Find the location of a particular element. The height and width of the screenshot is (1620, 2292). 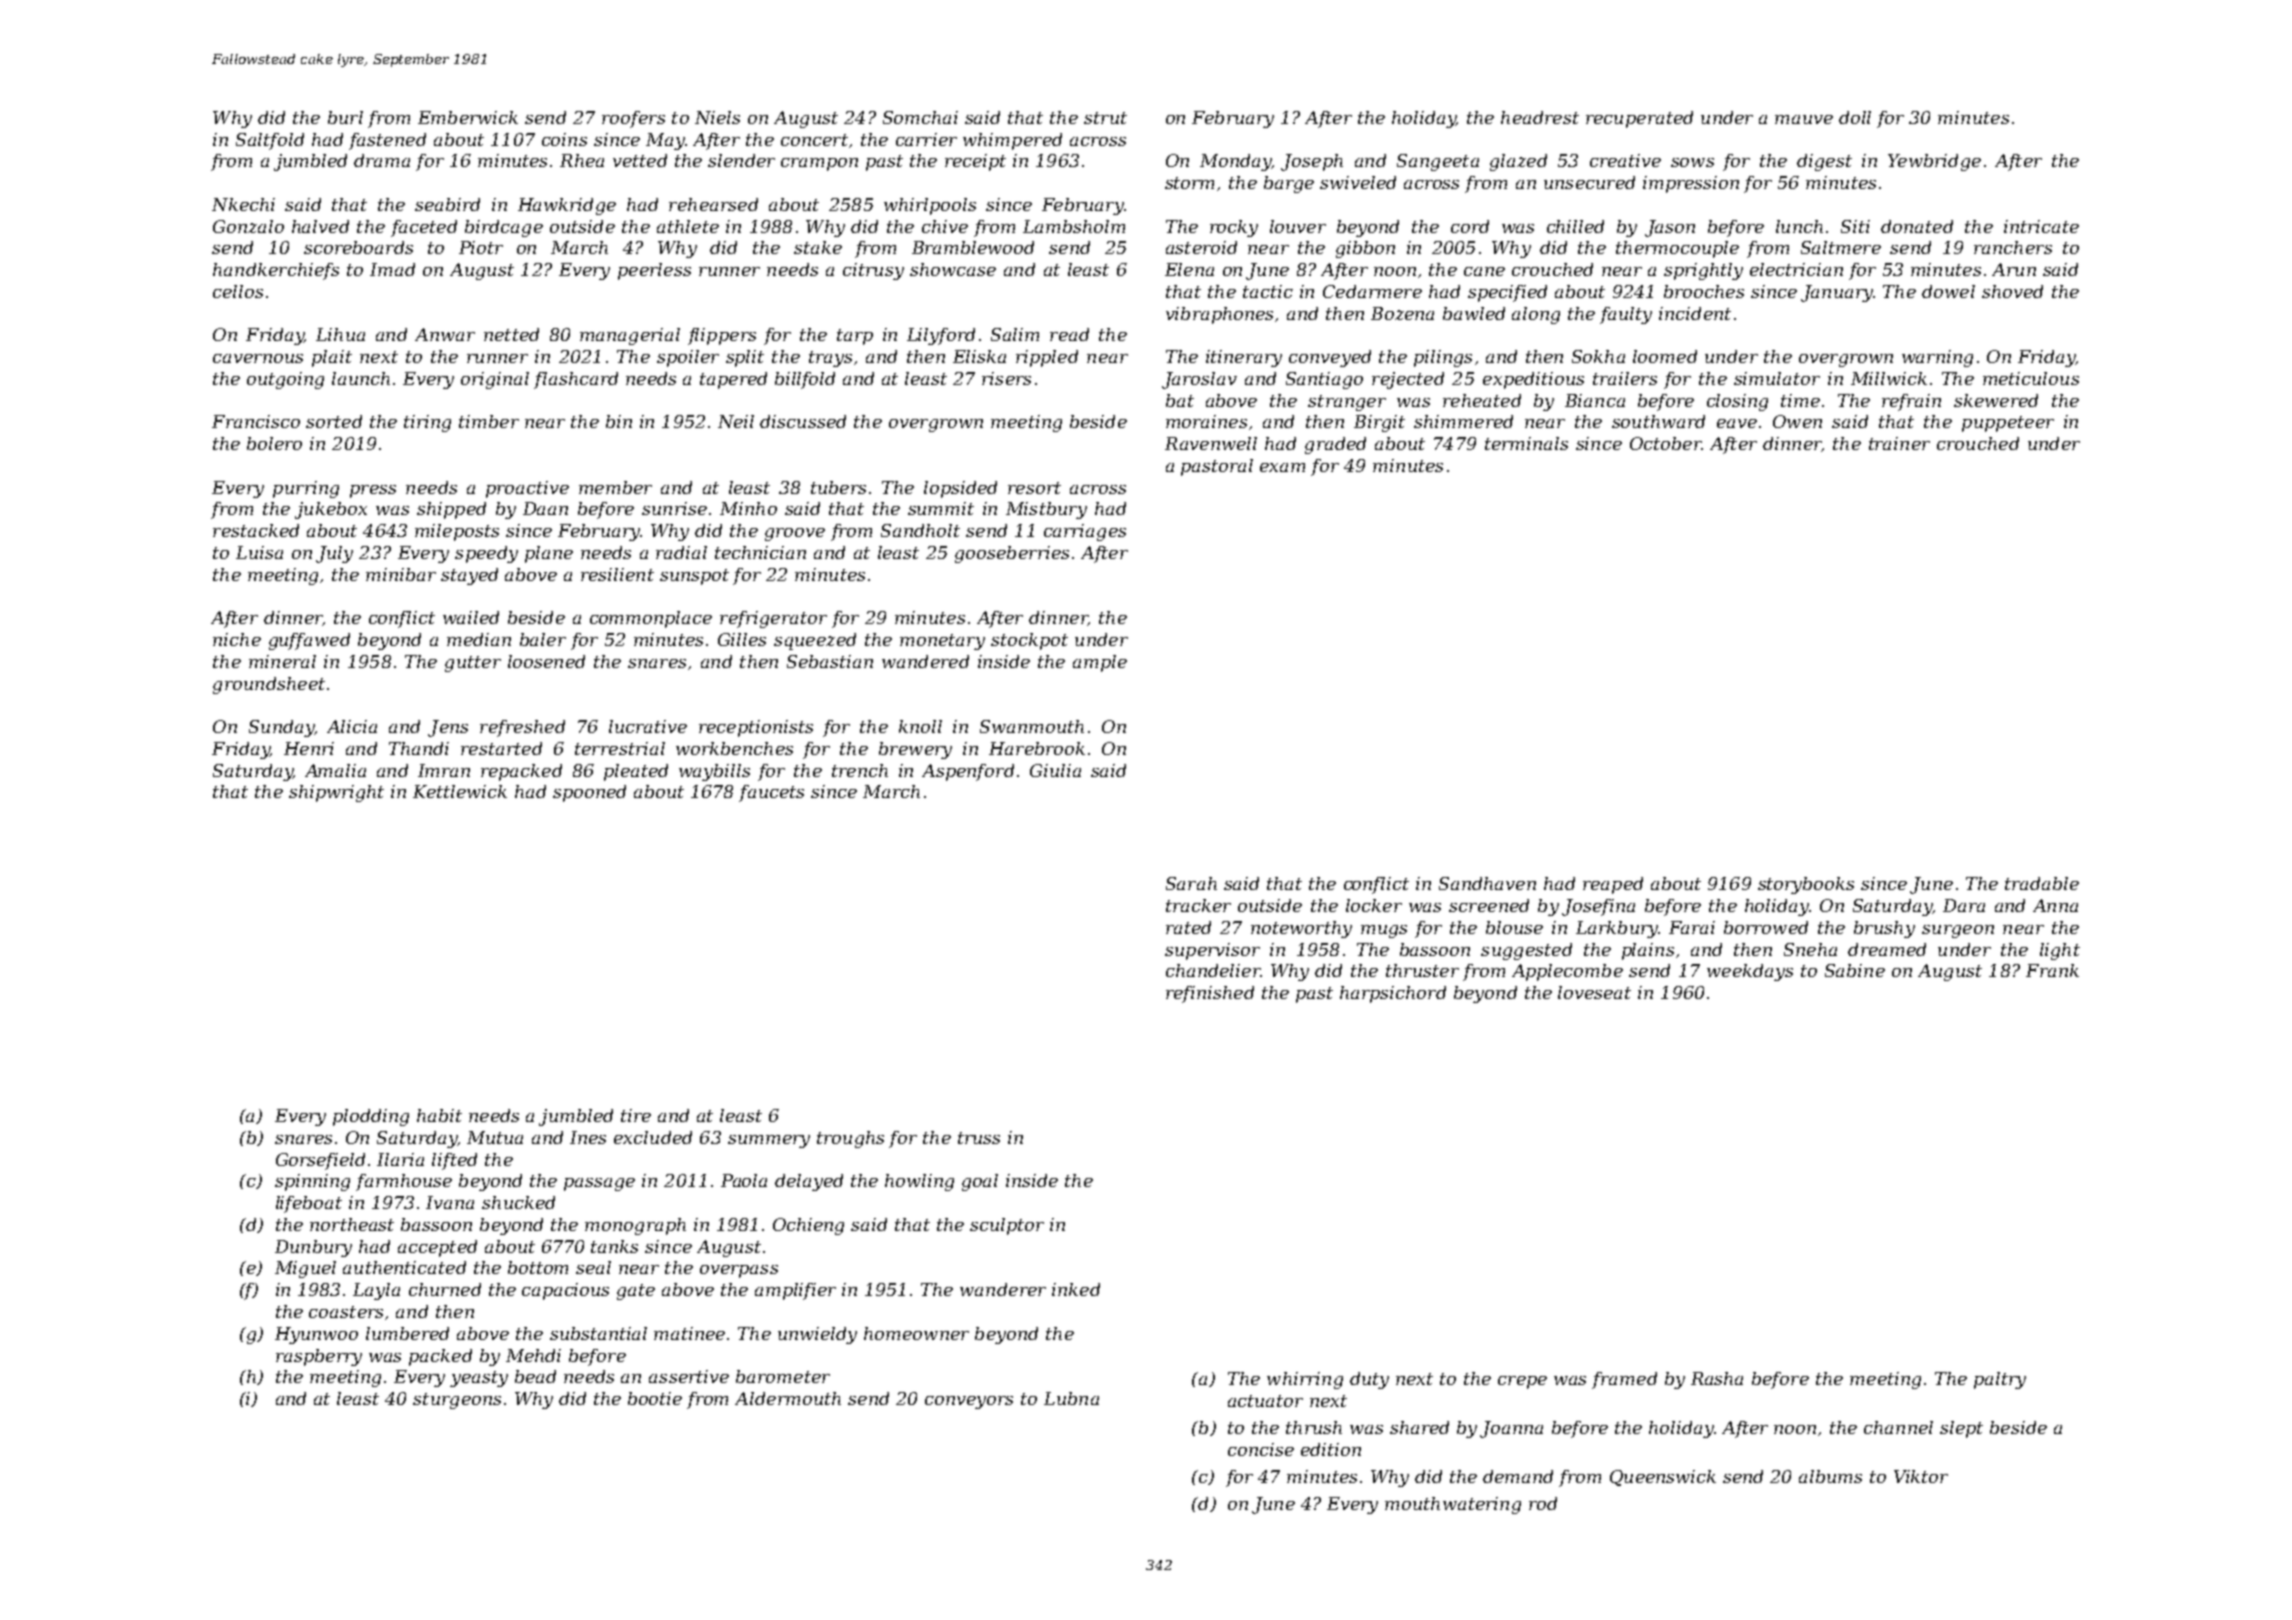

resort is located at coordinates (1034, 488).
